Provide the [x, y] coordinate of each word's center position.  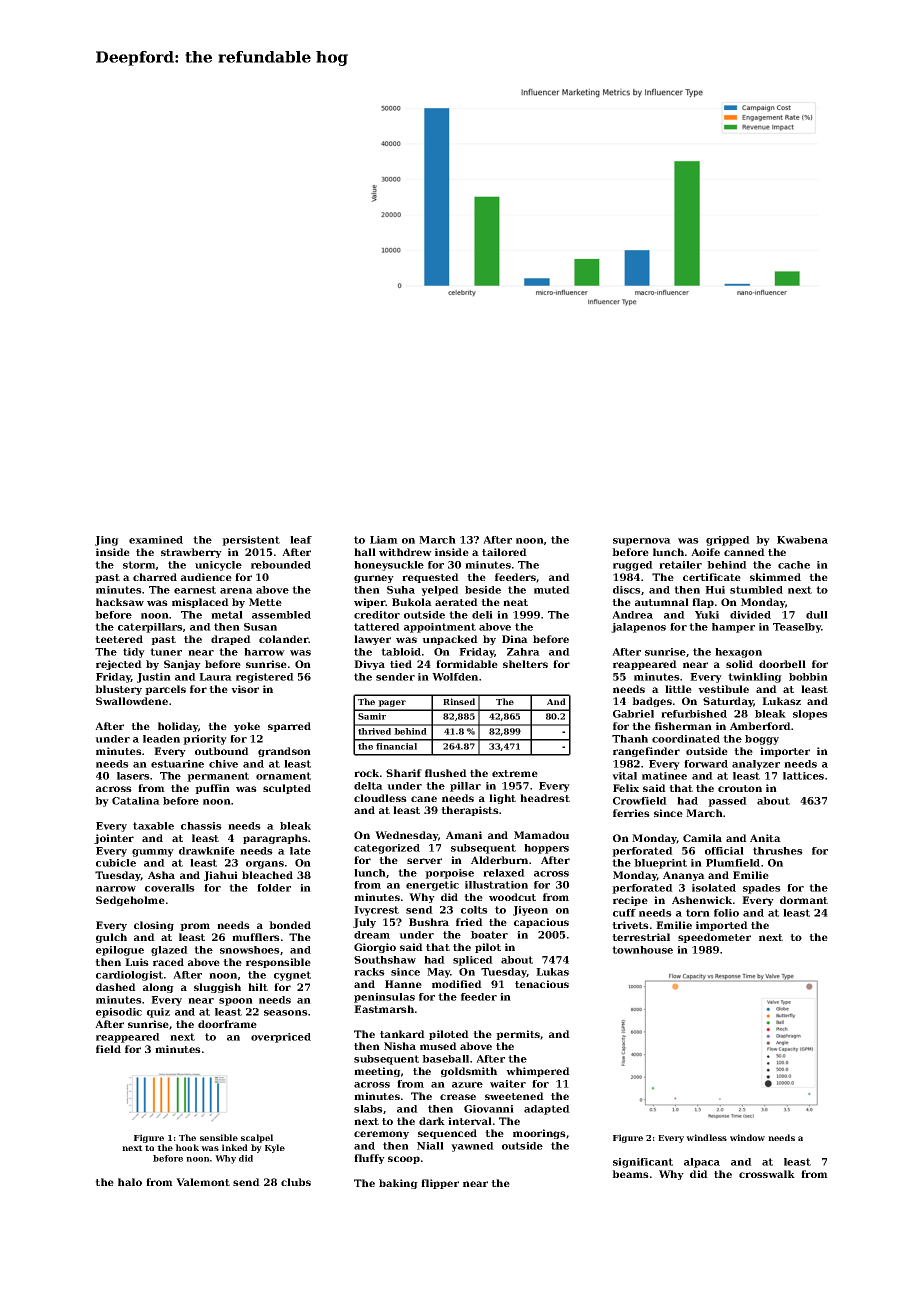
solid [739, 664]
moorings [539, 1134]
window [747, 1137]
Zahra [523, 652]
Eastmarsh [384, 1009]
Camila [702, 838]
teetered [119, 639]
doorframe [227, 1024]
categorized [387, 849]
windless [706, 1137]
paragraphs [275, 839]
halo [130, 1182]
